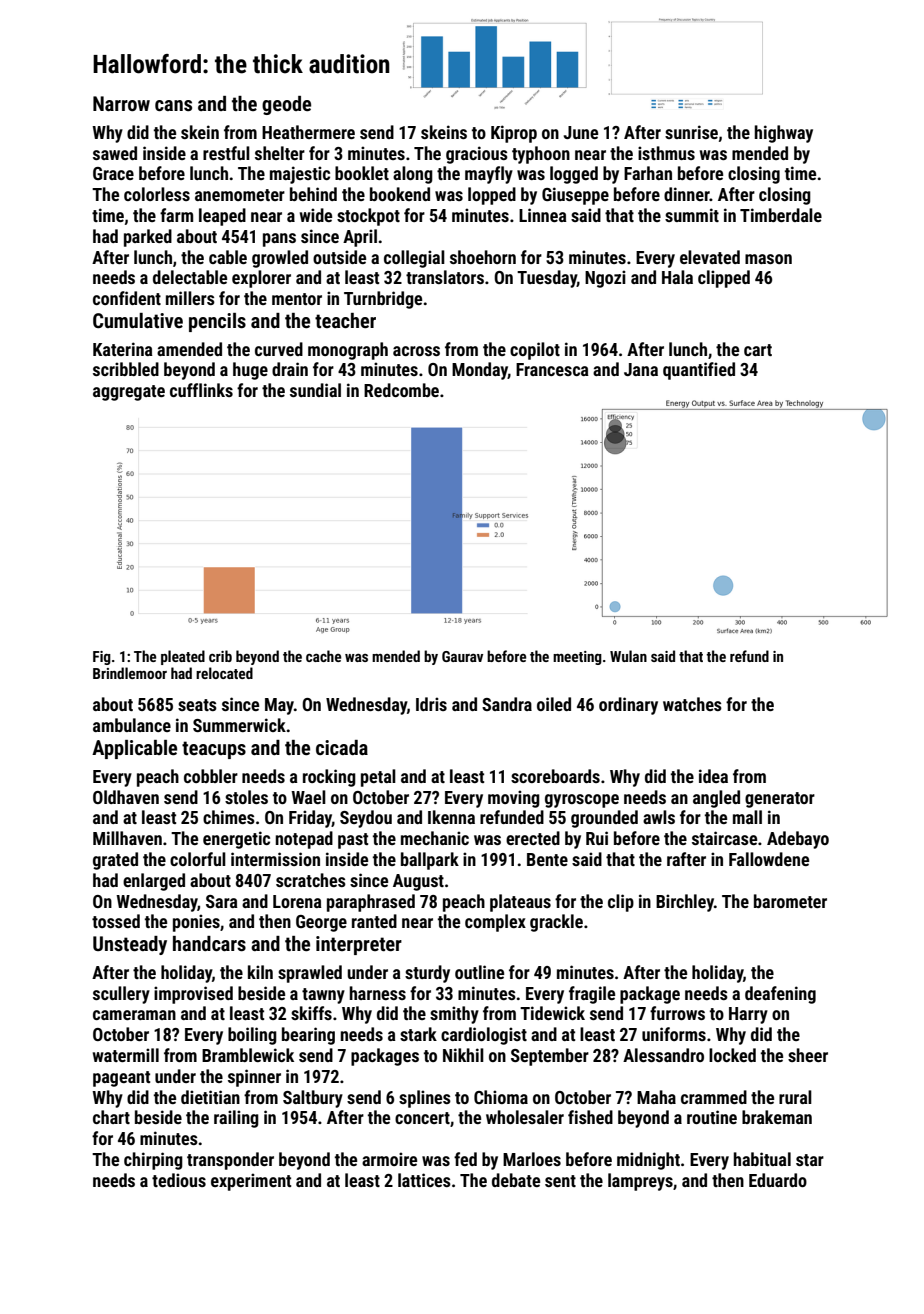 The width and height of the screenshot is (924, 1314). Describe the element at coordinates (173, 105) in the screenshot. I see `cans` at that location.
